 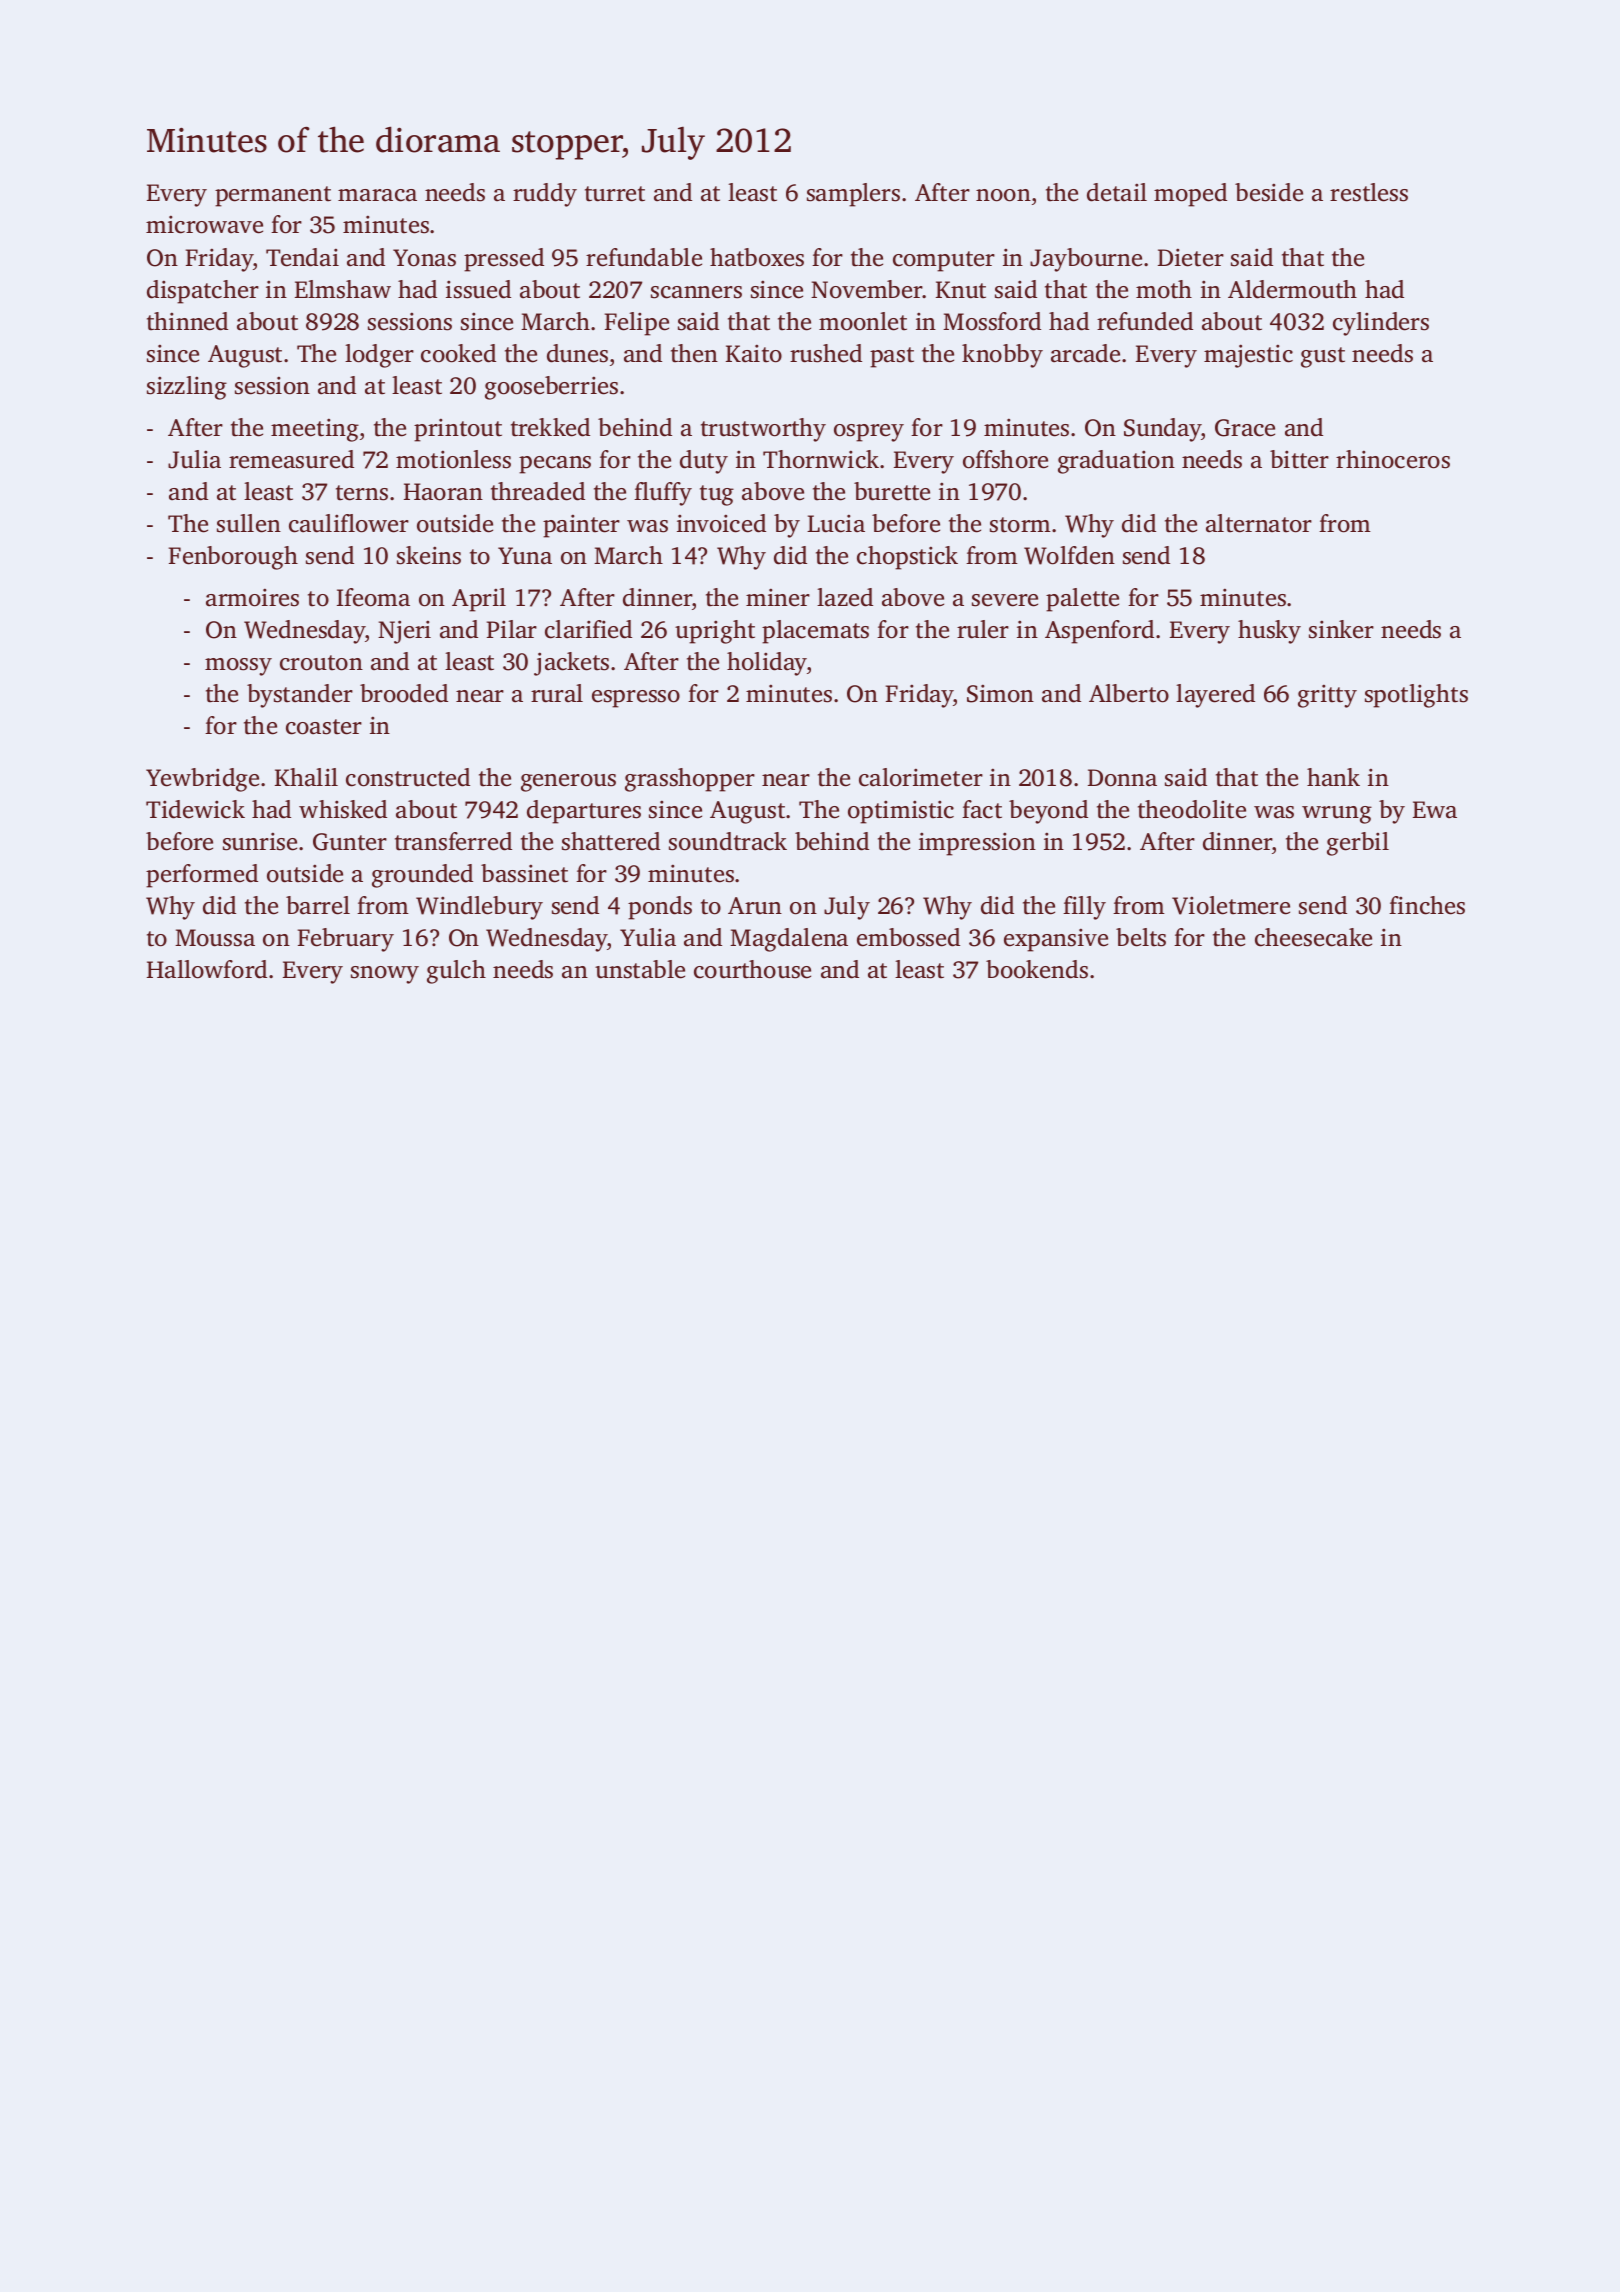 I want to click on snowy, so click(x=385, y=975).
